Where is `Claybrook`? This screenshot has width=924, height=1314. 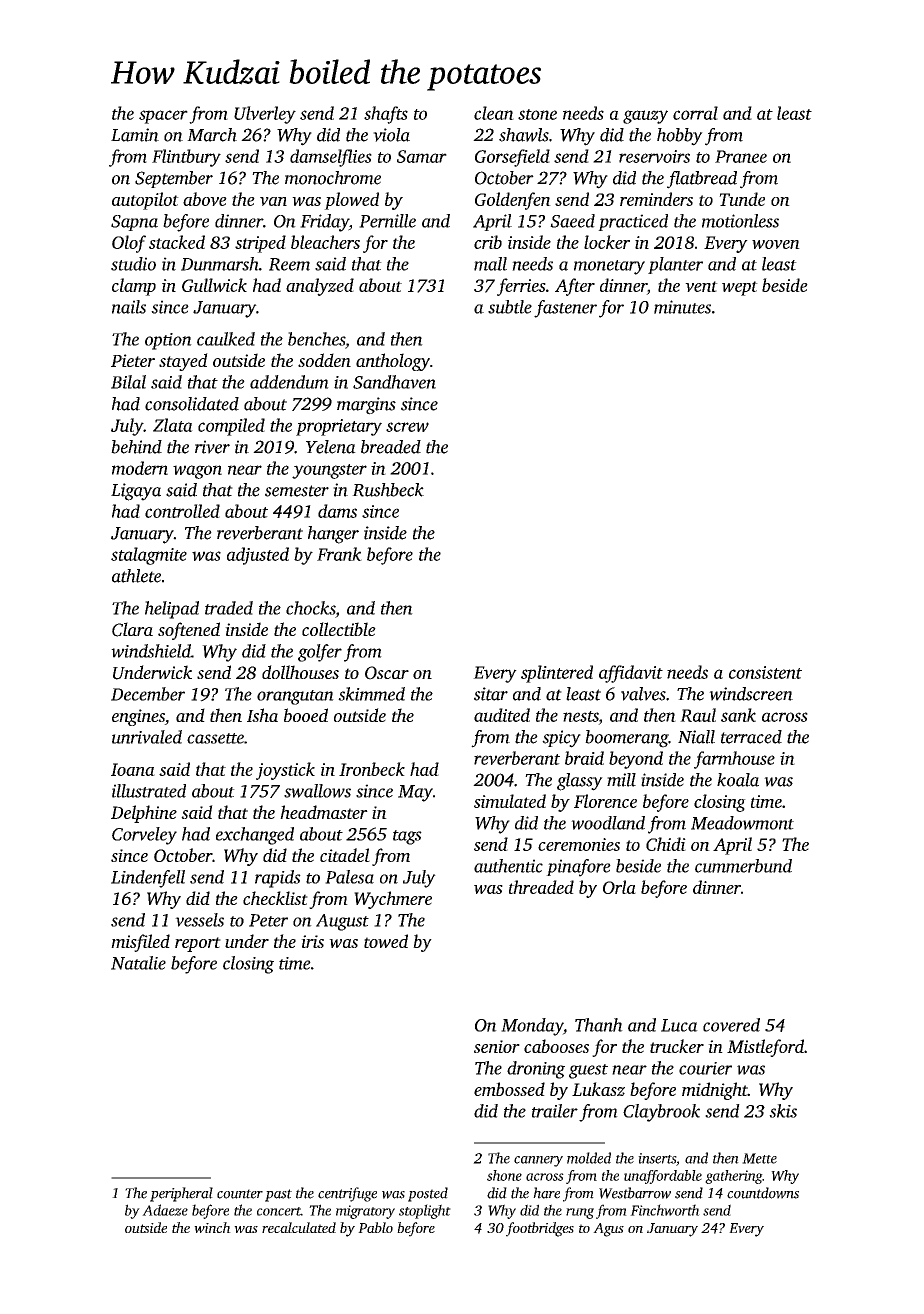
Claybrook is located at coordinates (661, 1113).
